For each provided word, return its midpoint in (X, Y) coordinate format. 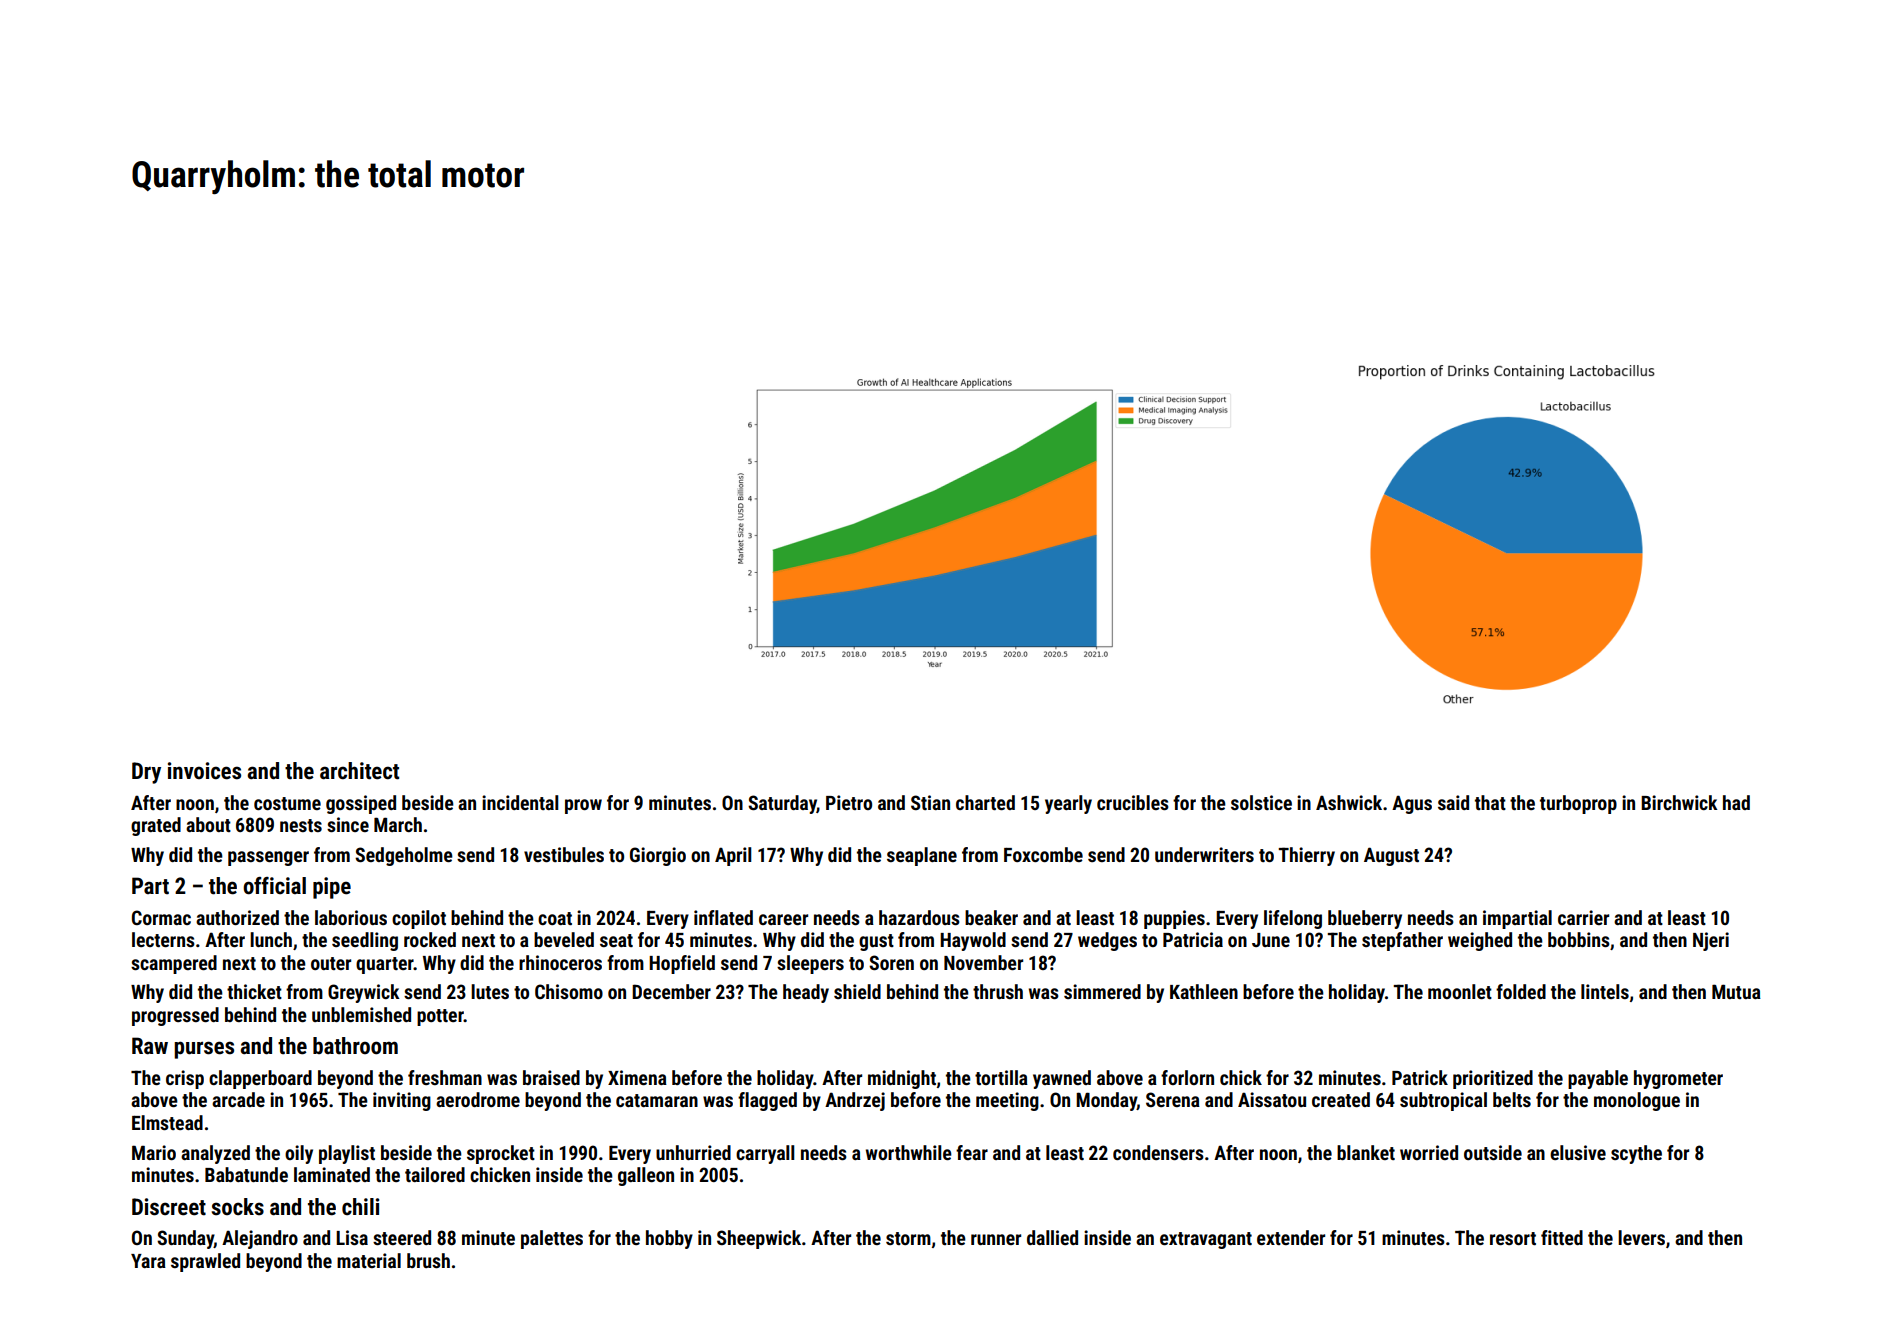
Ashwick (1349, 802)
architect (359, 771)
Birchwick (1679, 802)
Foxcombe (1043, 854)
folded (1521, 991)
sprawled (205, 1262)
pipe (332, 888)
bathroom (355, 1046)
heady (806, 993)
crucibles (1133, 802)
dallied (1052, 1237)
